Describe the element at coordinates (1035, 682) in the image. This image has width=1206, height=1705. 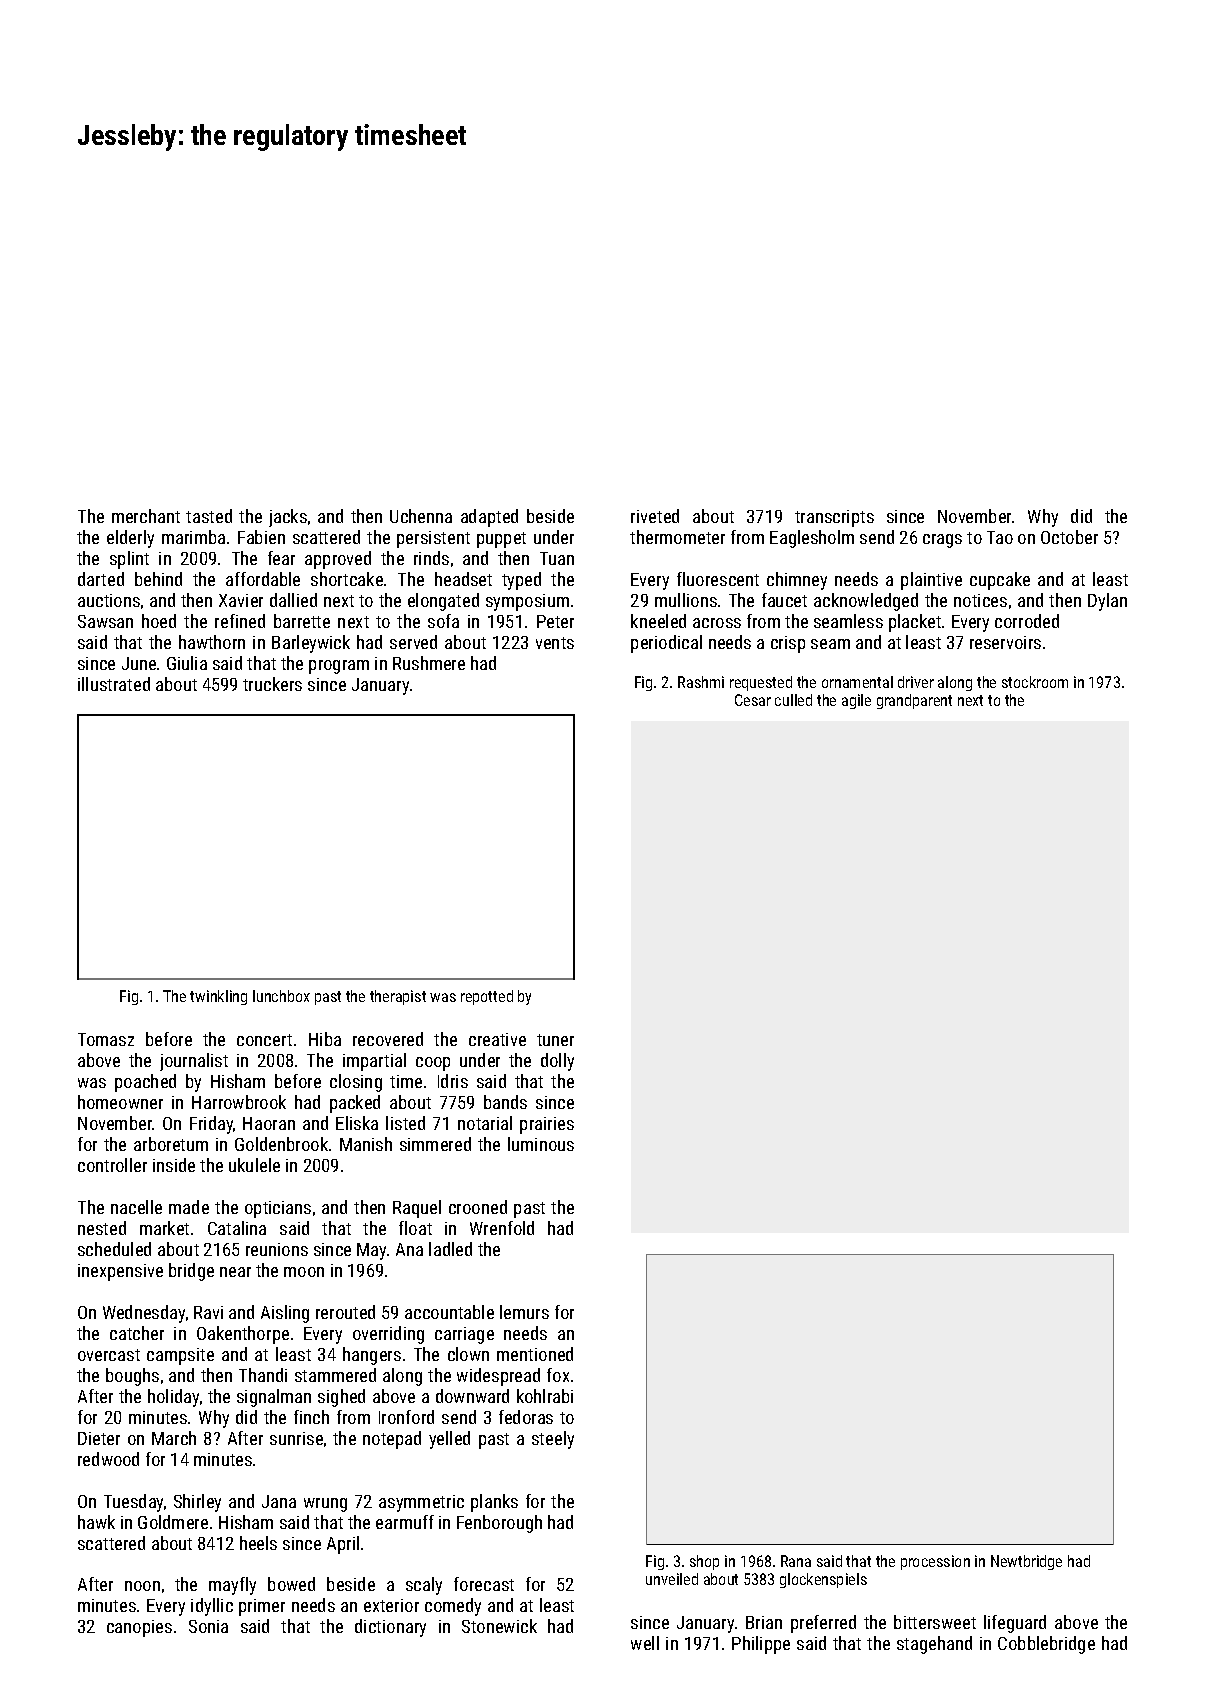
I see `stockroom` at that location.
